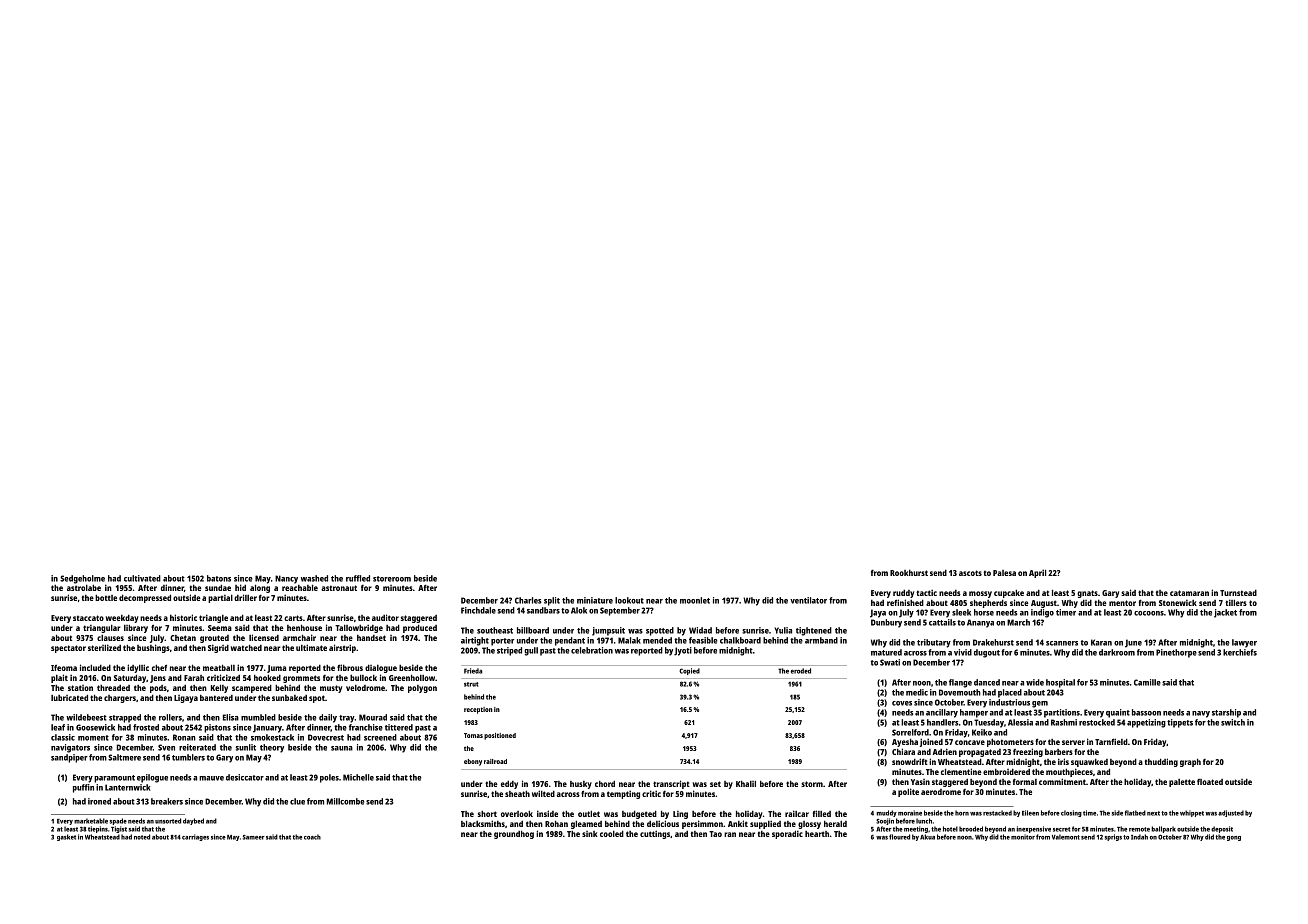 This image has height=924, width=1308. What do you see at coordinates (312, 837) in the image?
I see `coach` at bounding box center [312, 837].
